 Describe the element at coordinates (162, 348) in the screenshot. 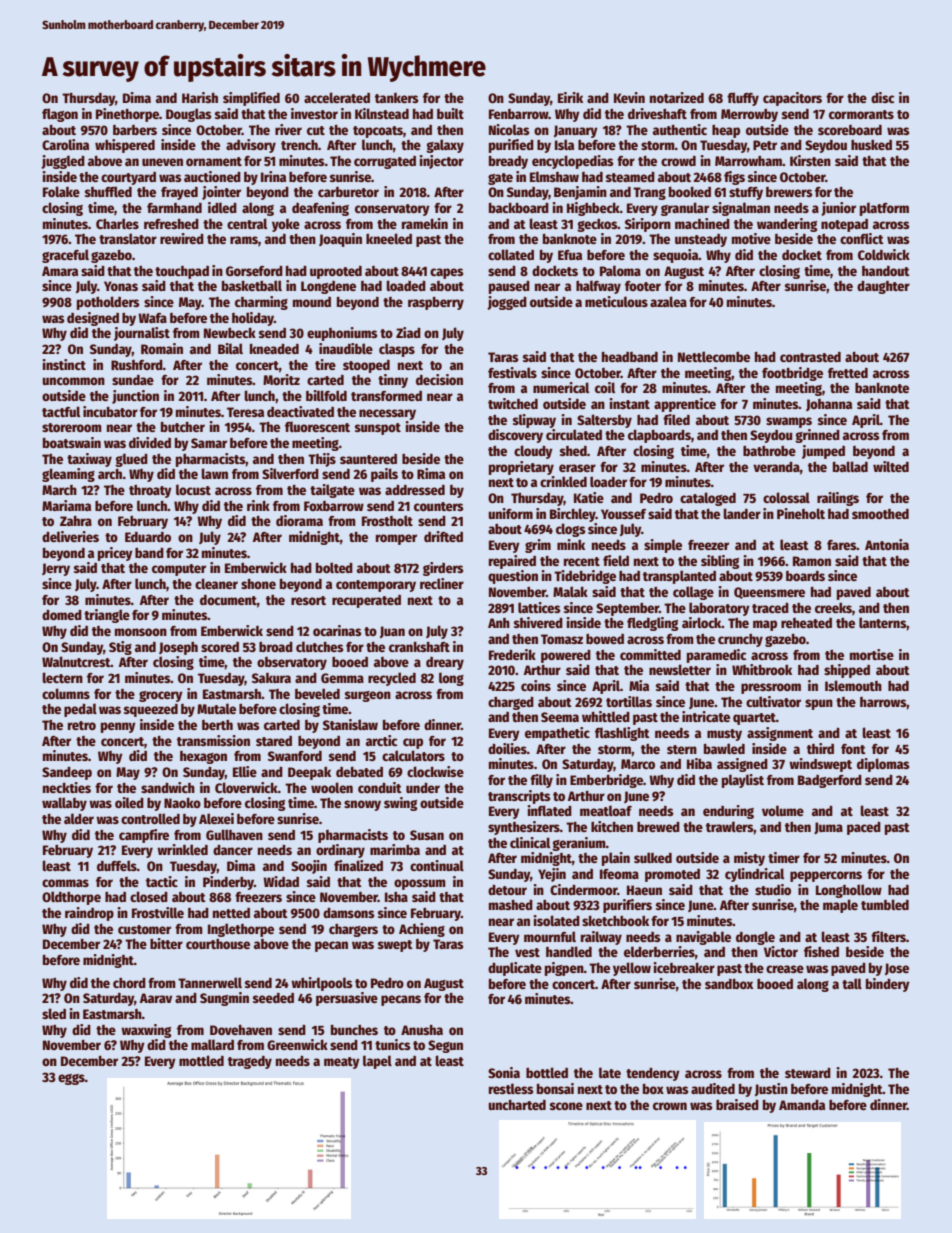

I see `Romain` at that location.
